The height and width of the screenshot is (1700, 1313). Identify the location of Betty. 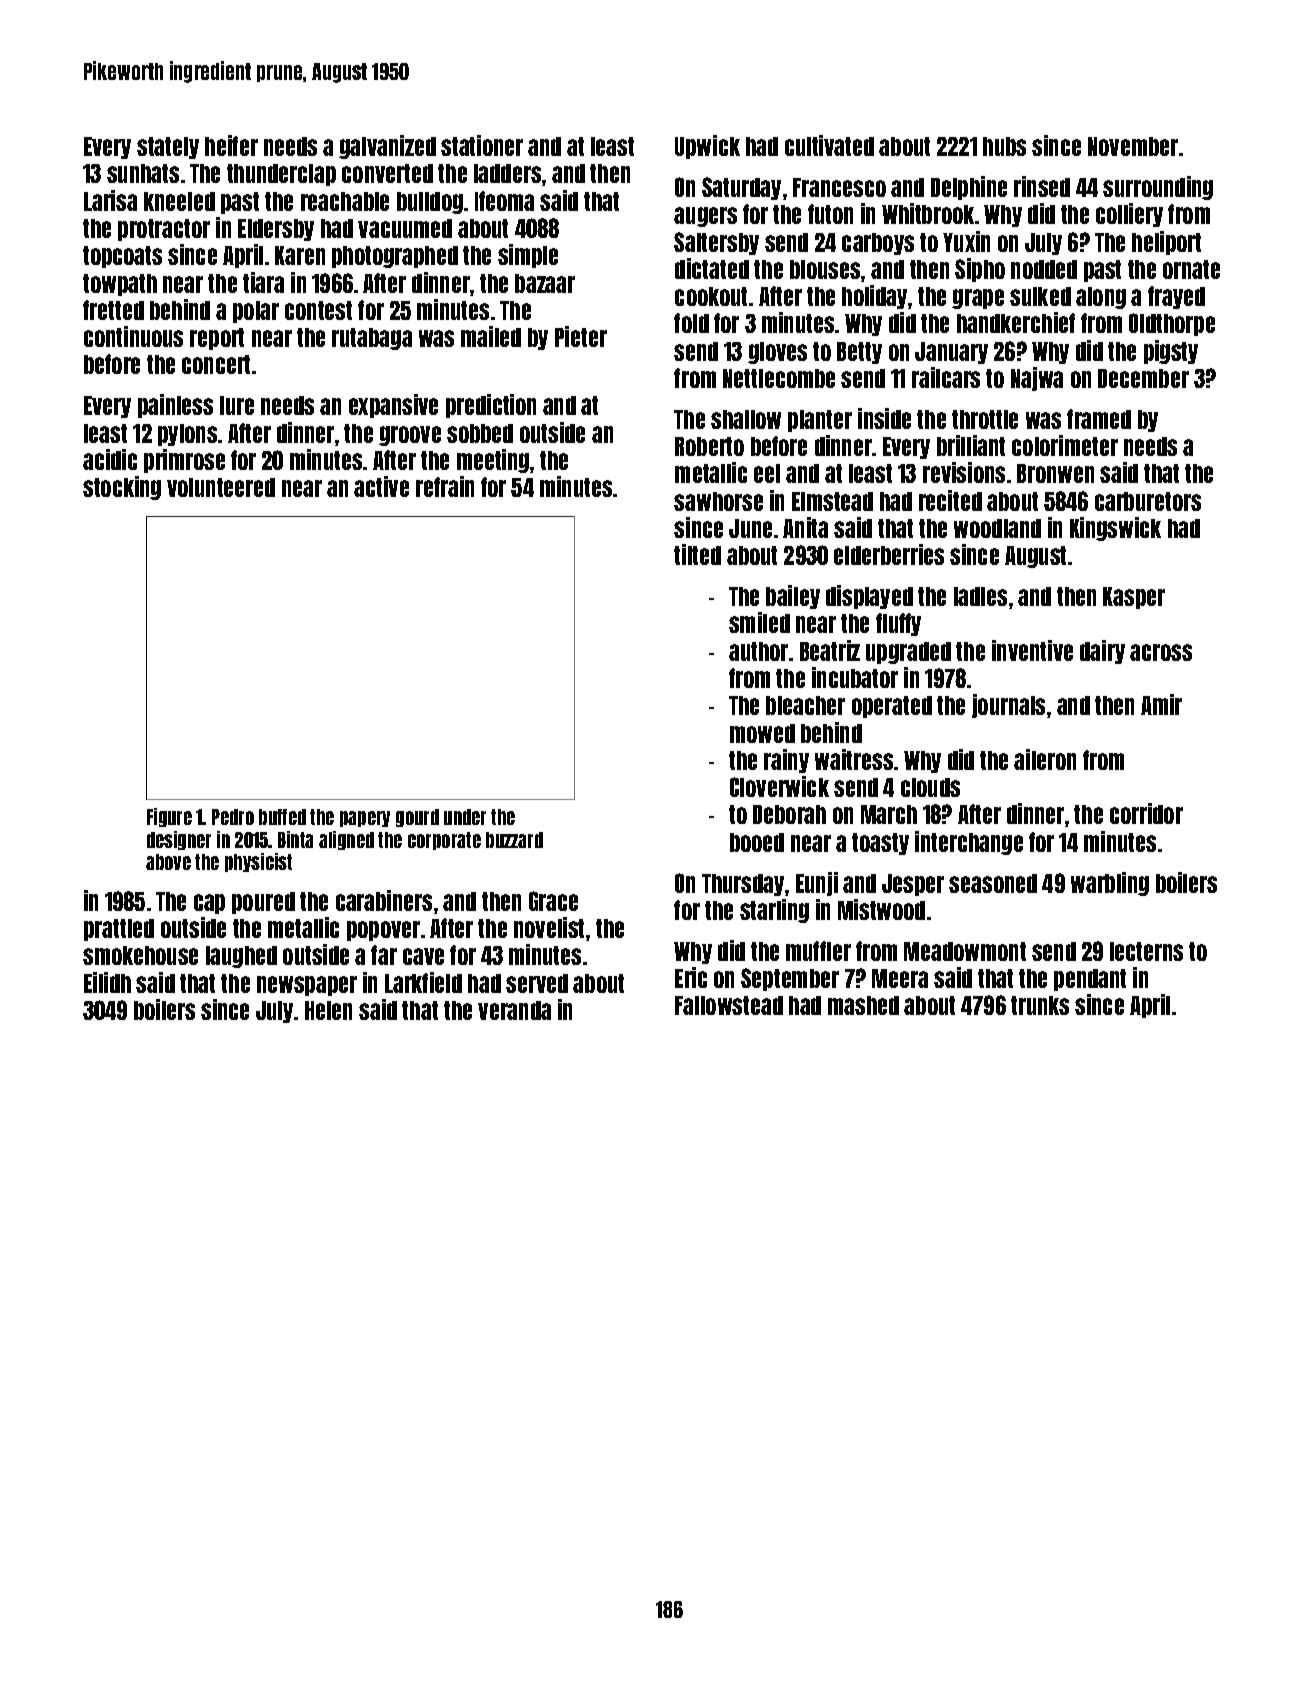
(859, 353).
